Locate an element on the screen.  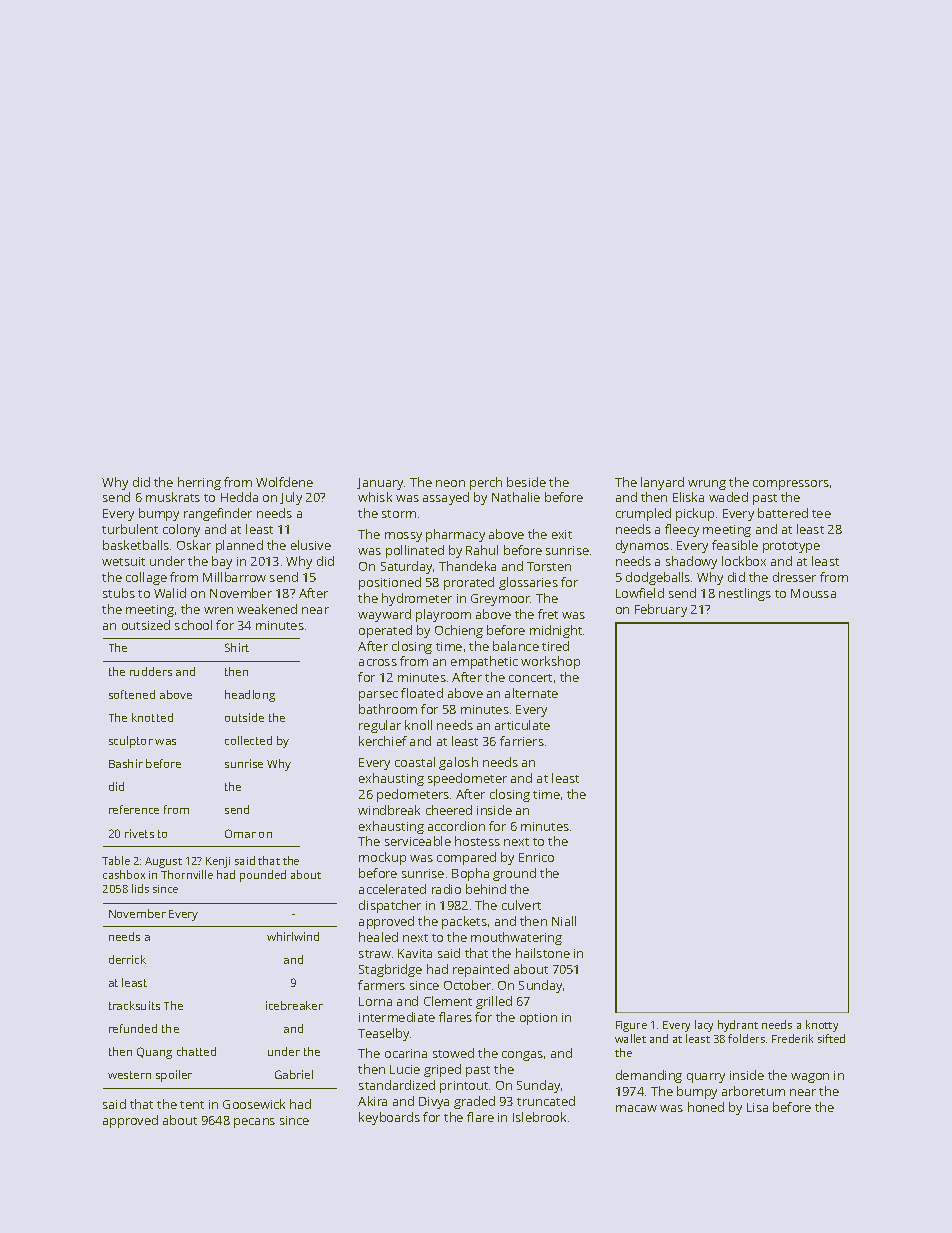
articulate is located at coordinates (522, 725).
